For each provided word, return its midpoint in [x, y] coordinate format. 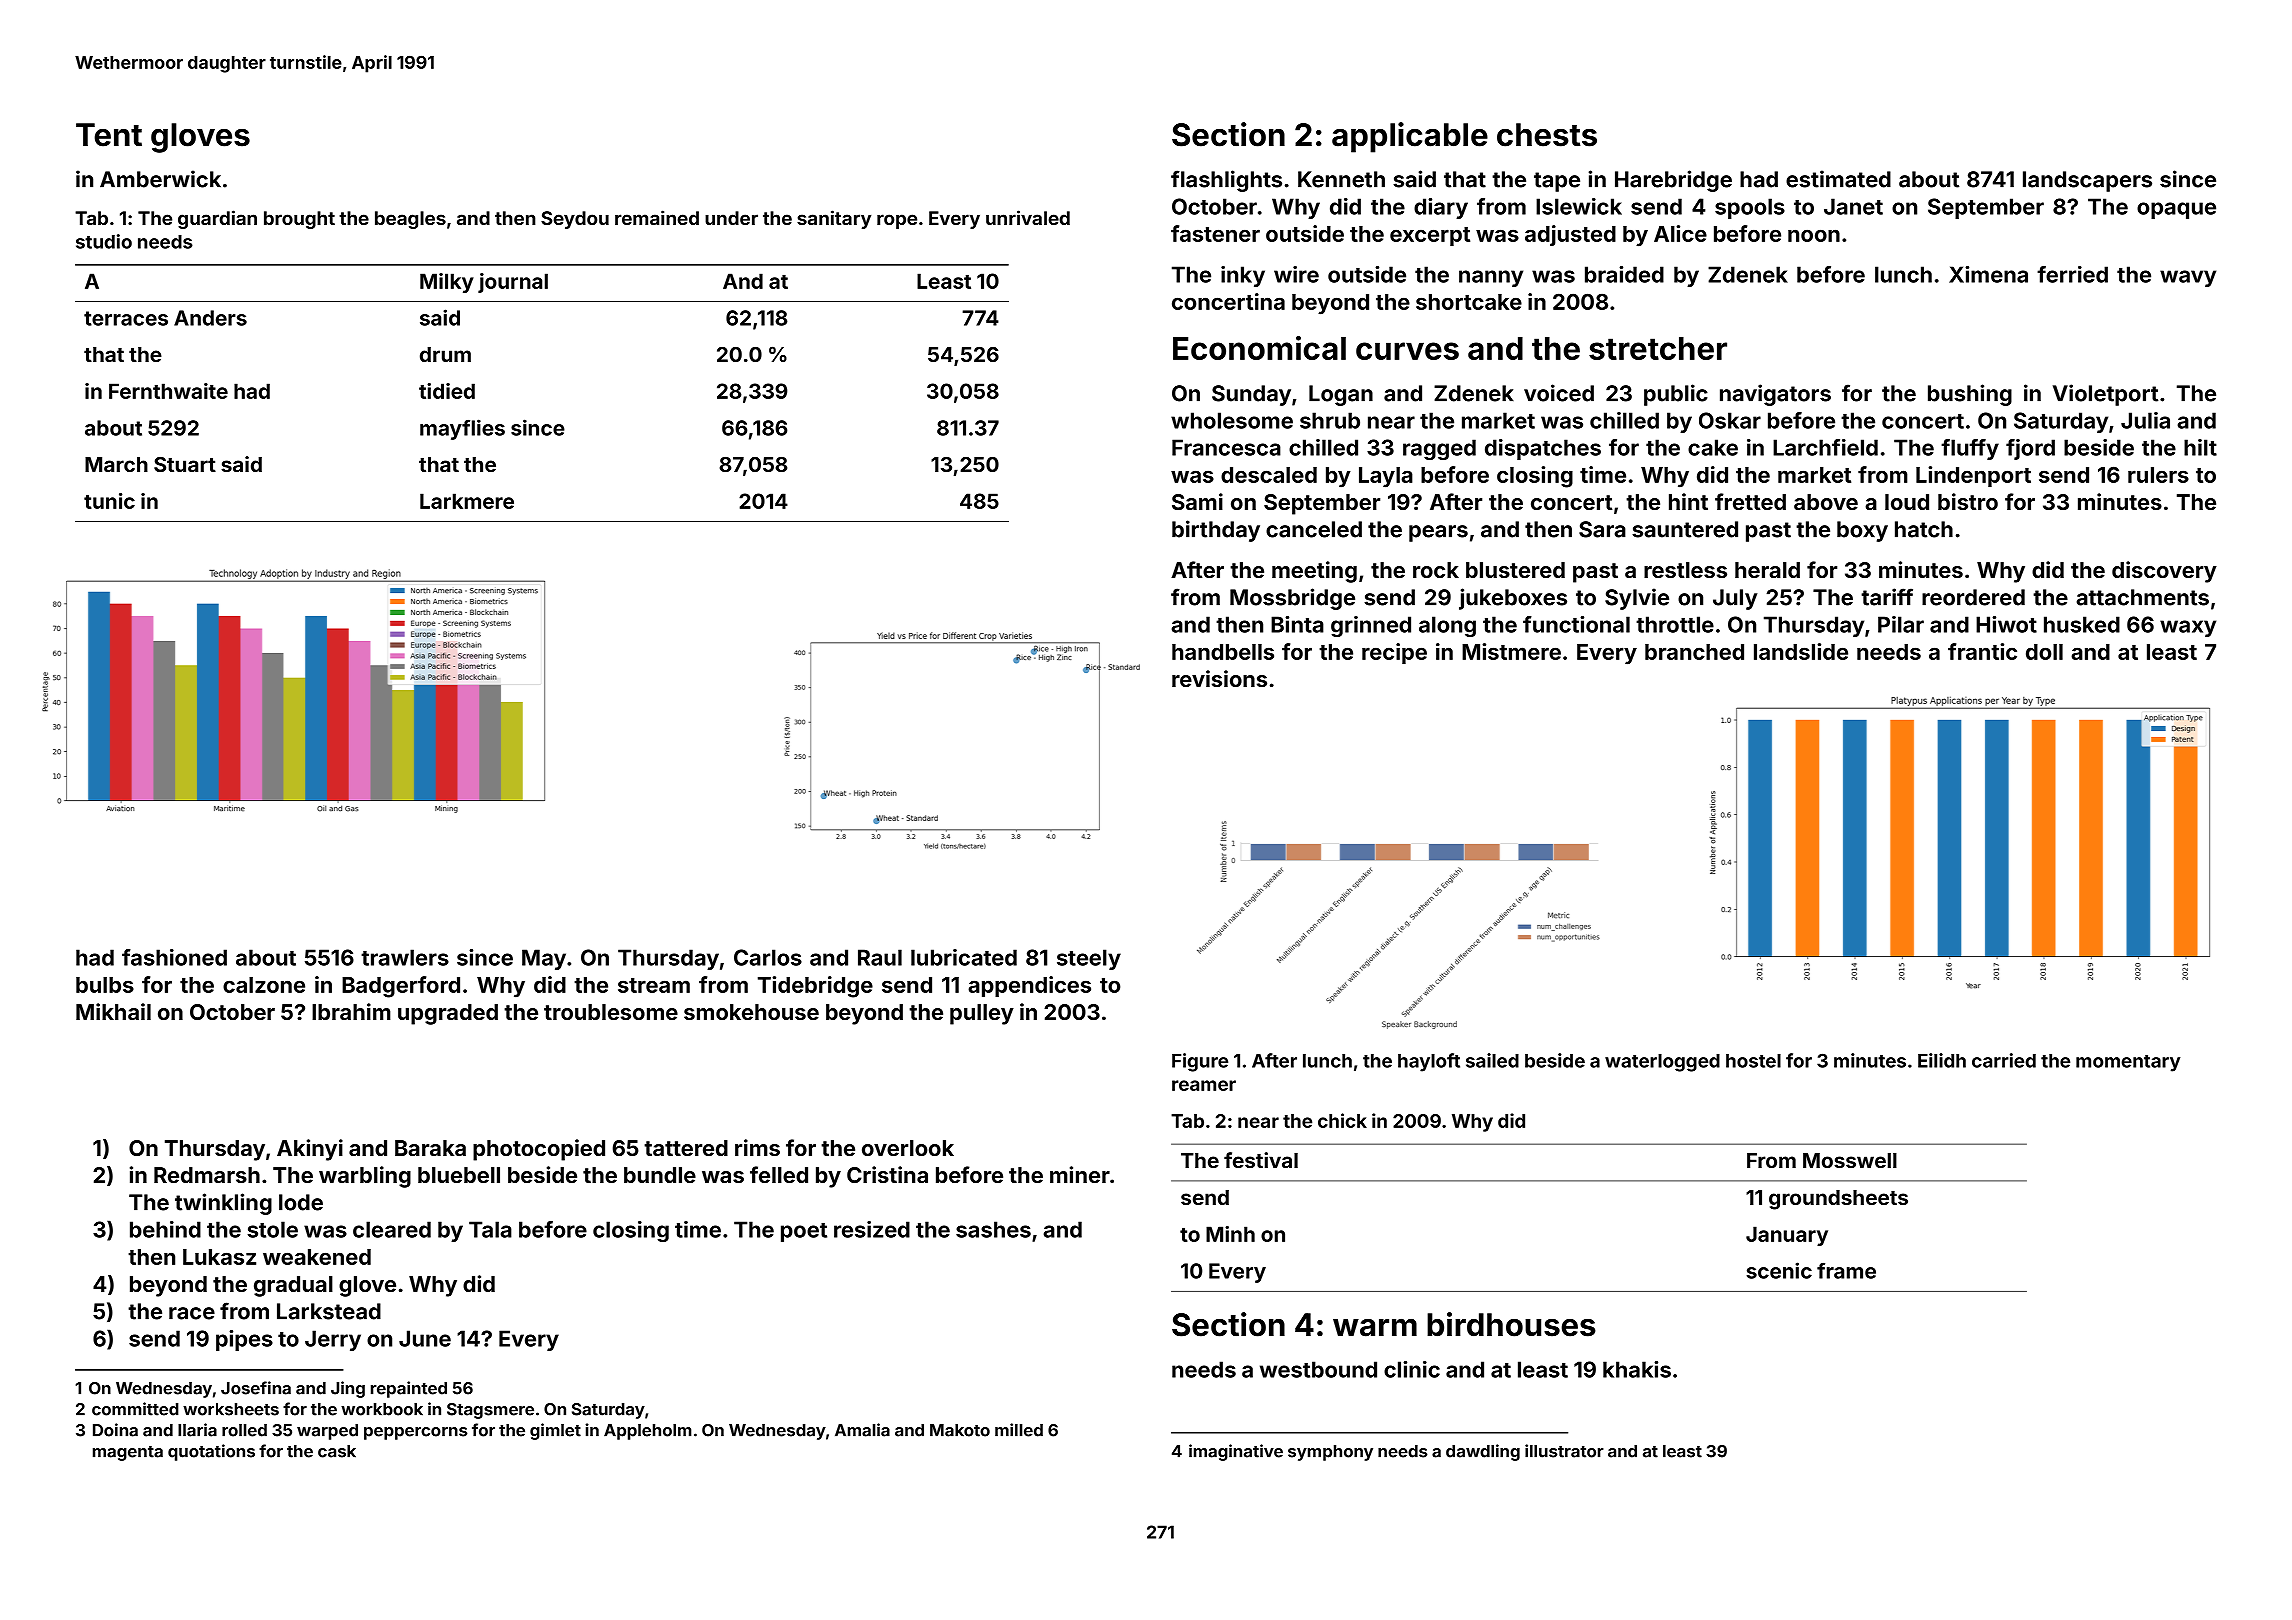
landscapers [2087, 181]
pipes [244, 1340]
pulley [982, 1014]
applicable [1410, 137]
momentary [2128, 1063]
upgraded [448, 1014]
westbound [1318, 1369]
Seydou [575, 220]
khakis [1637, 1369]
